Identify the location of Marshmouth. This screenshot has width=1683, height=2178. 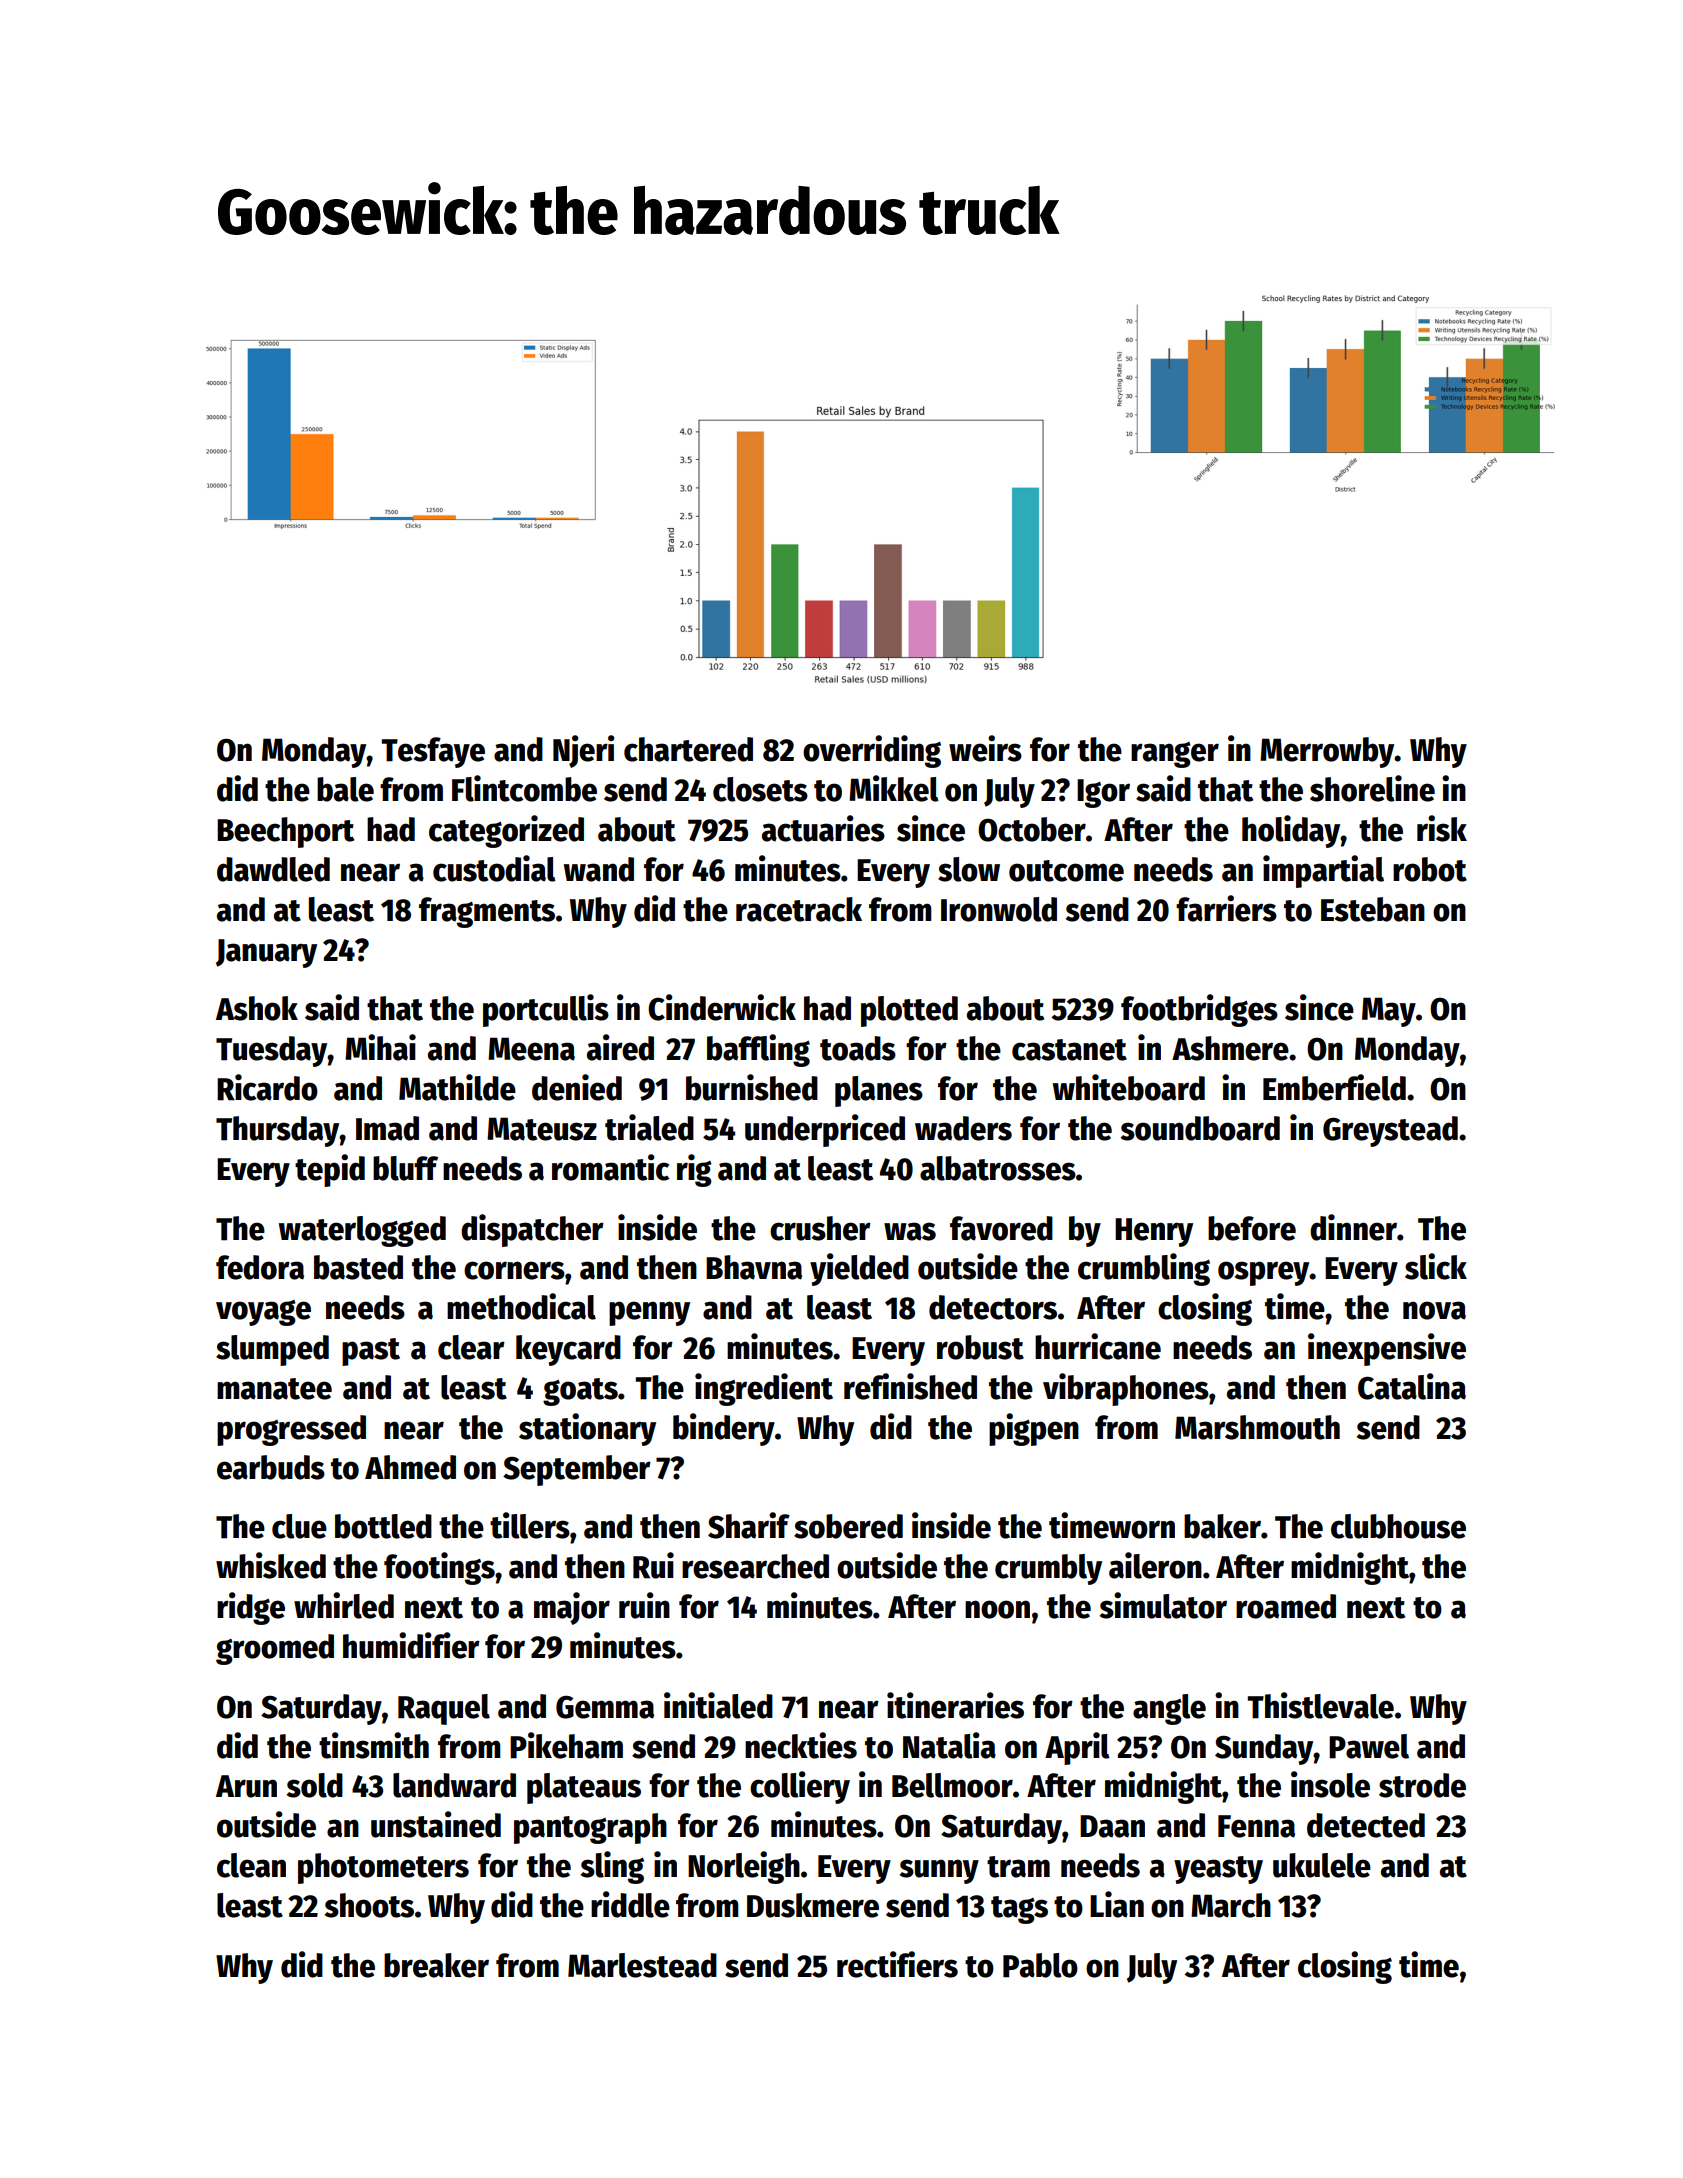
(1257, 1427).
